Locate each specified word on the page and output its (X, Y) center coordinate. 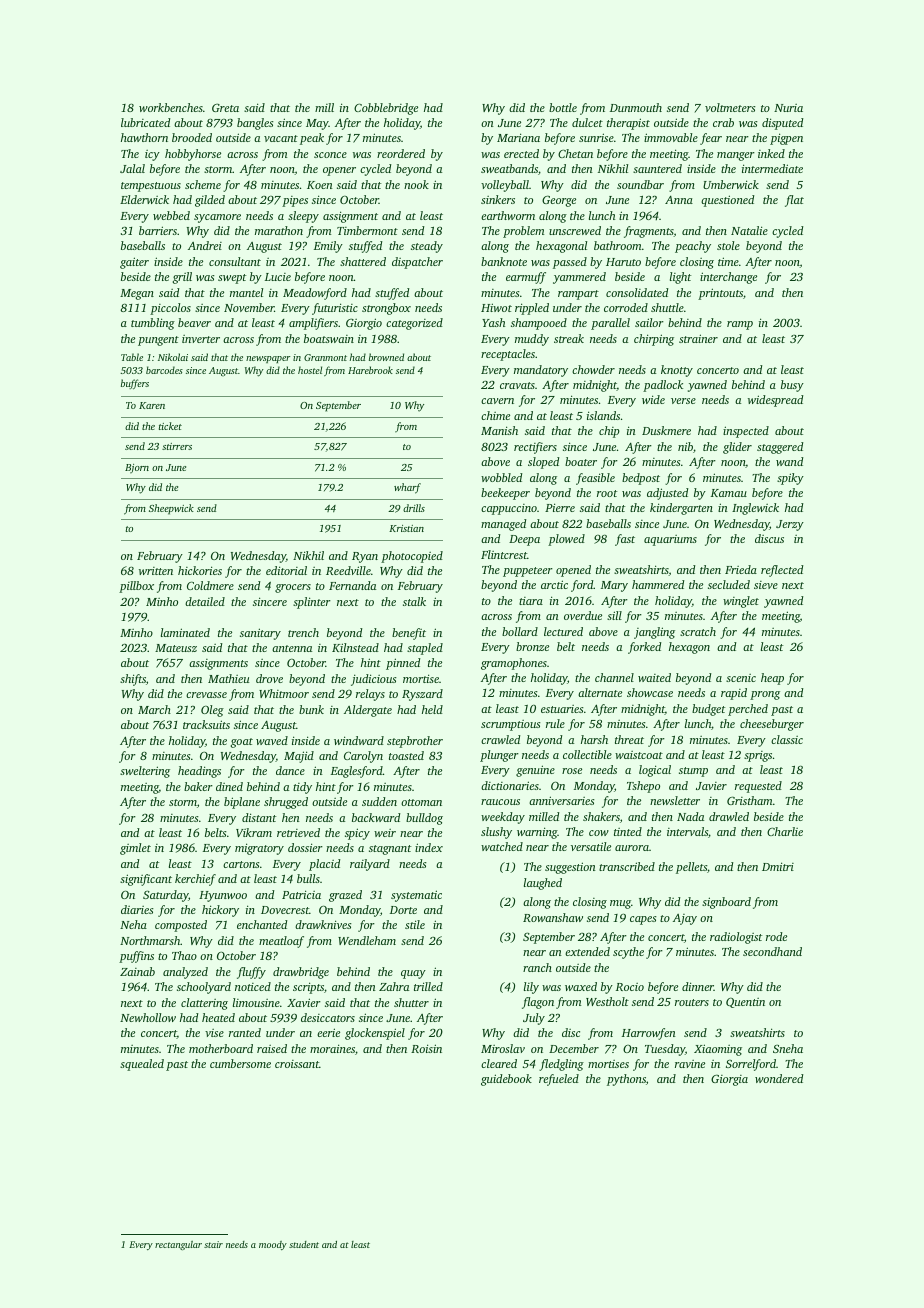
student (304, 1244)
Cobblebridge (386, 109)
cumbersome (240, 1063)
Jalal (132, 168)
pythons (626, 1080)
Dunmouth (636, 107)
